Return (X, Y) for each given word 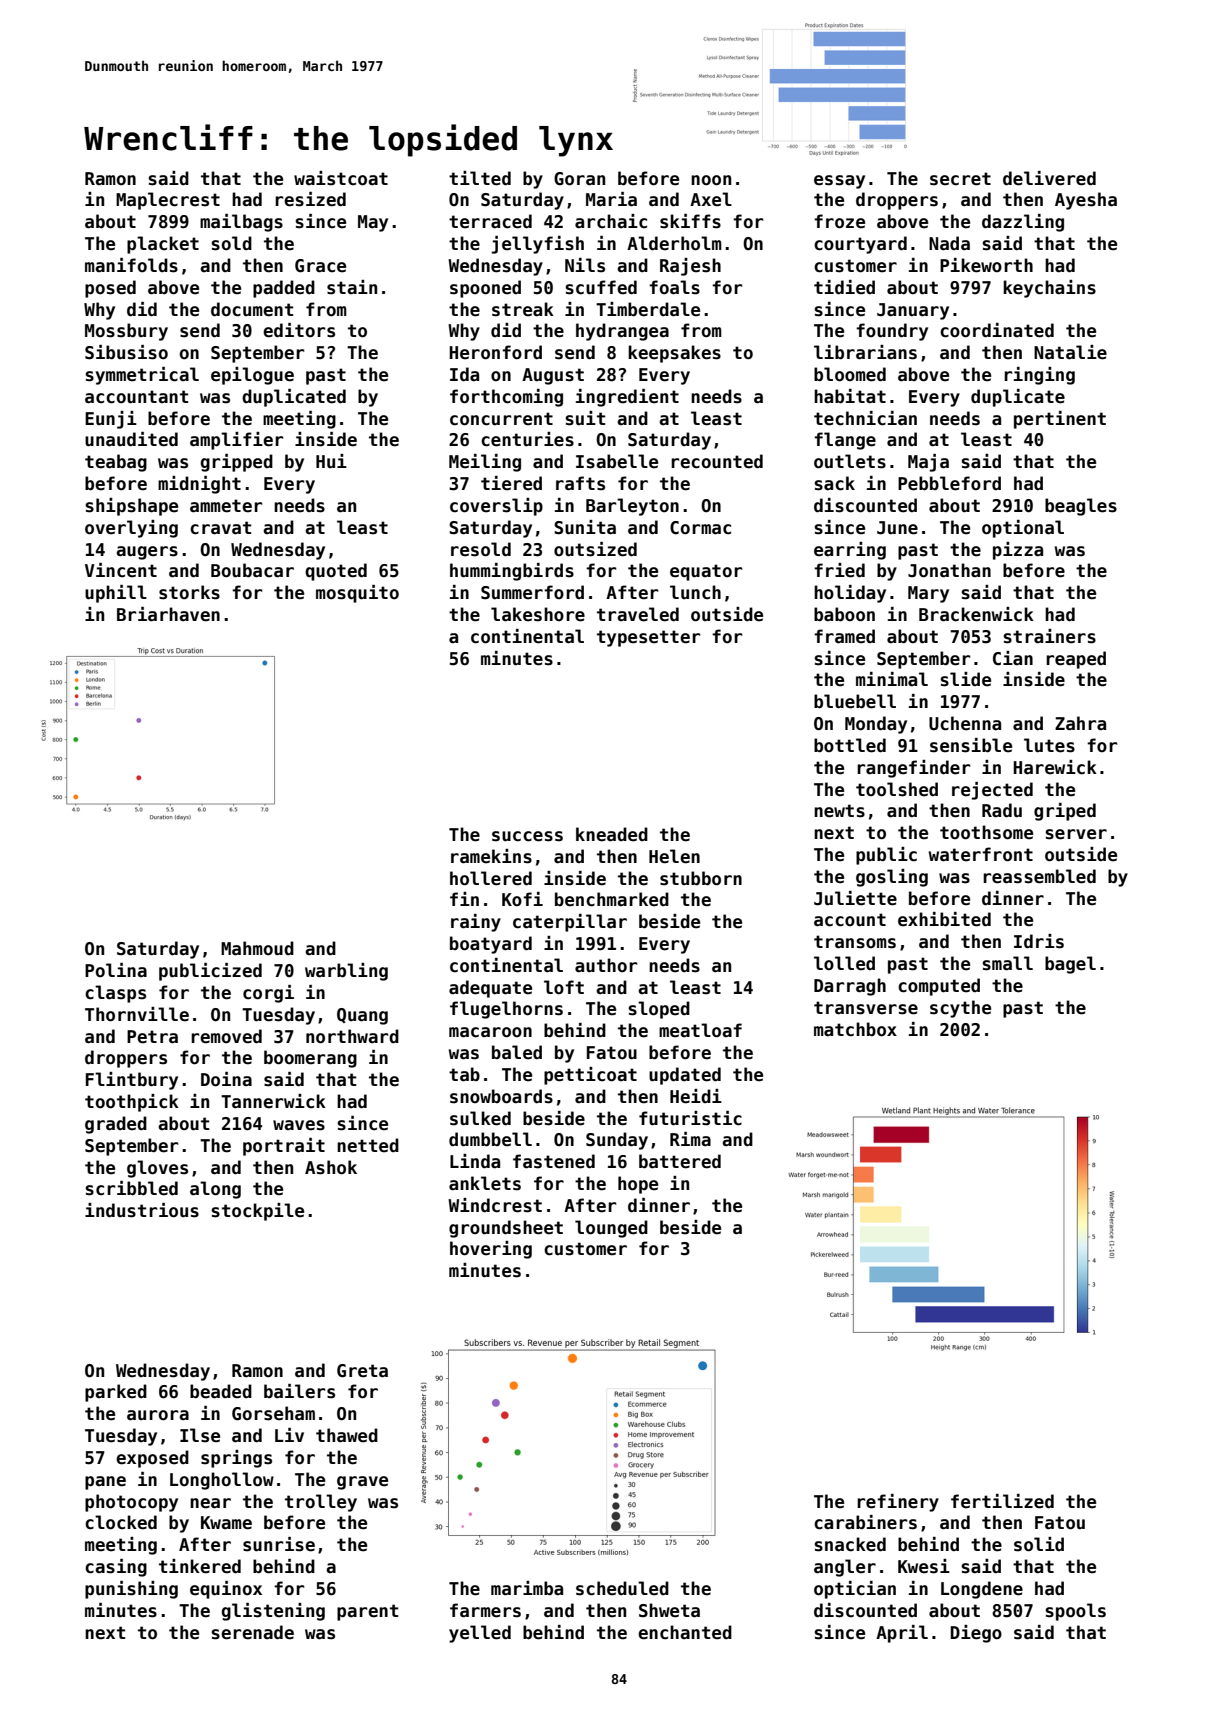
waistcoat (341, 178)
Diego (976, 1634)
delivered (1049, 178)
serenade (252, 1632)
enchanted (685, 1632)
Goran (579, 179)
